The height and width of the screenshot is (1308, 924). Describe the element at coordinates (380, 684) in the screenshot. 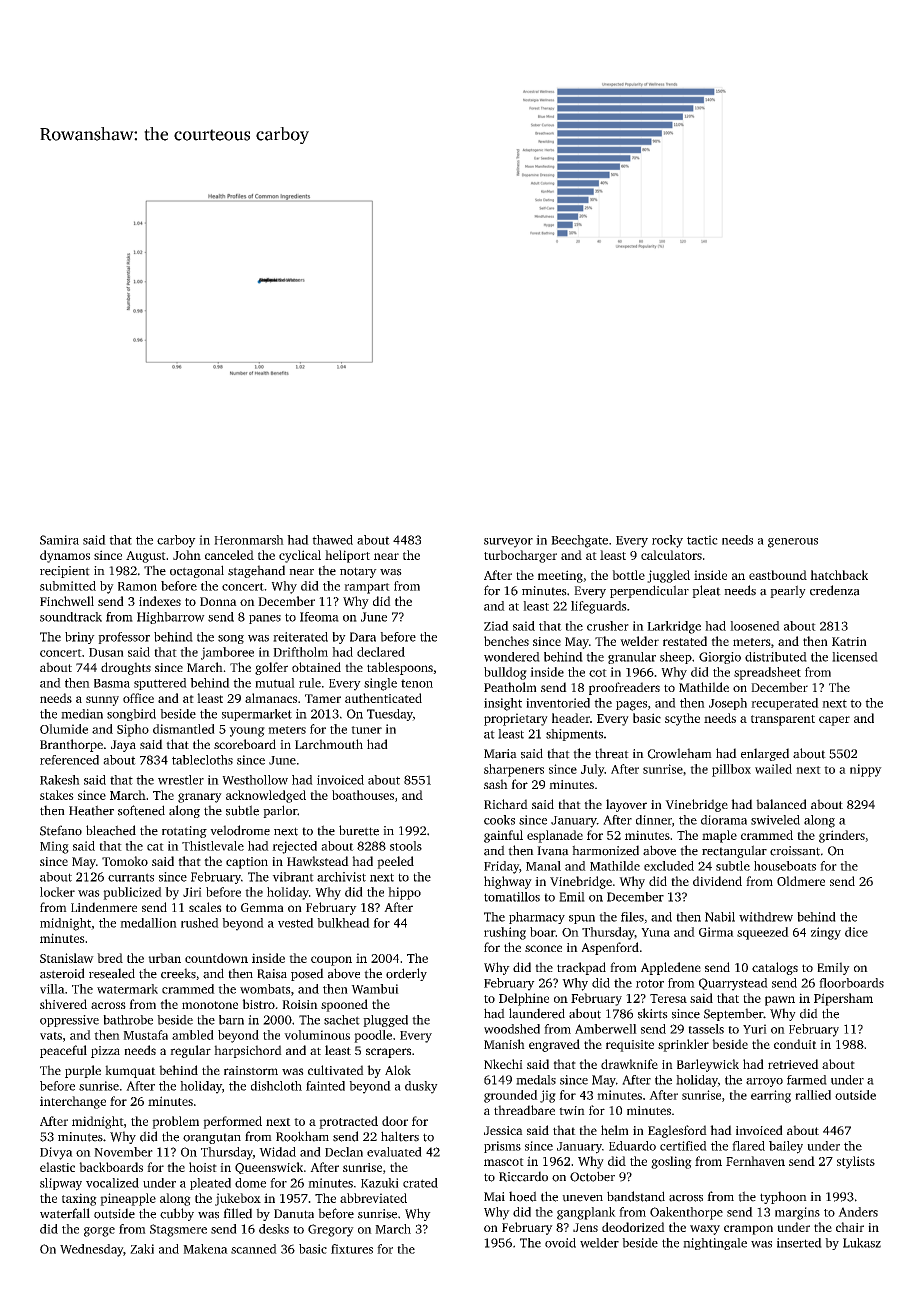

I see `single` at that location.
